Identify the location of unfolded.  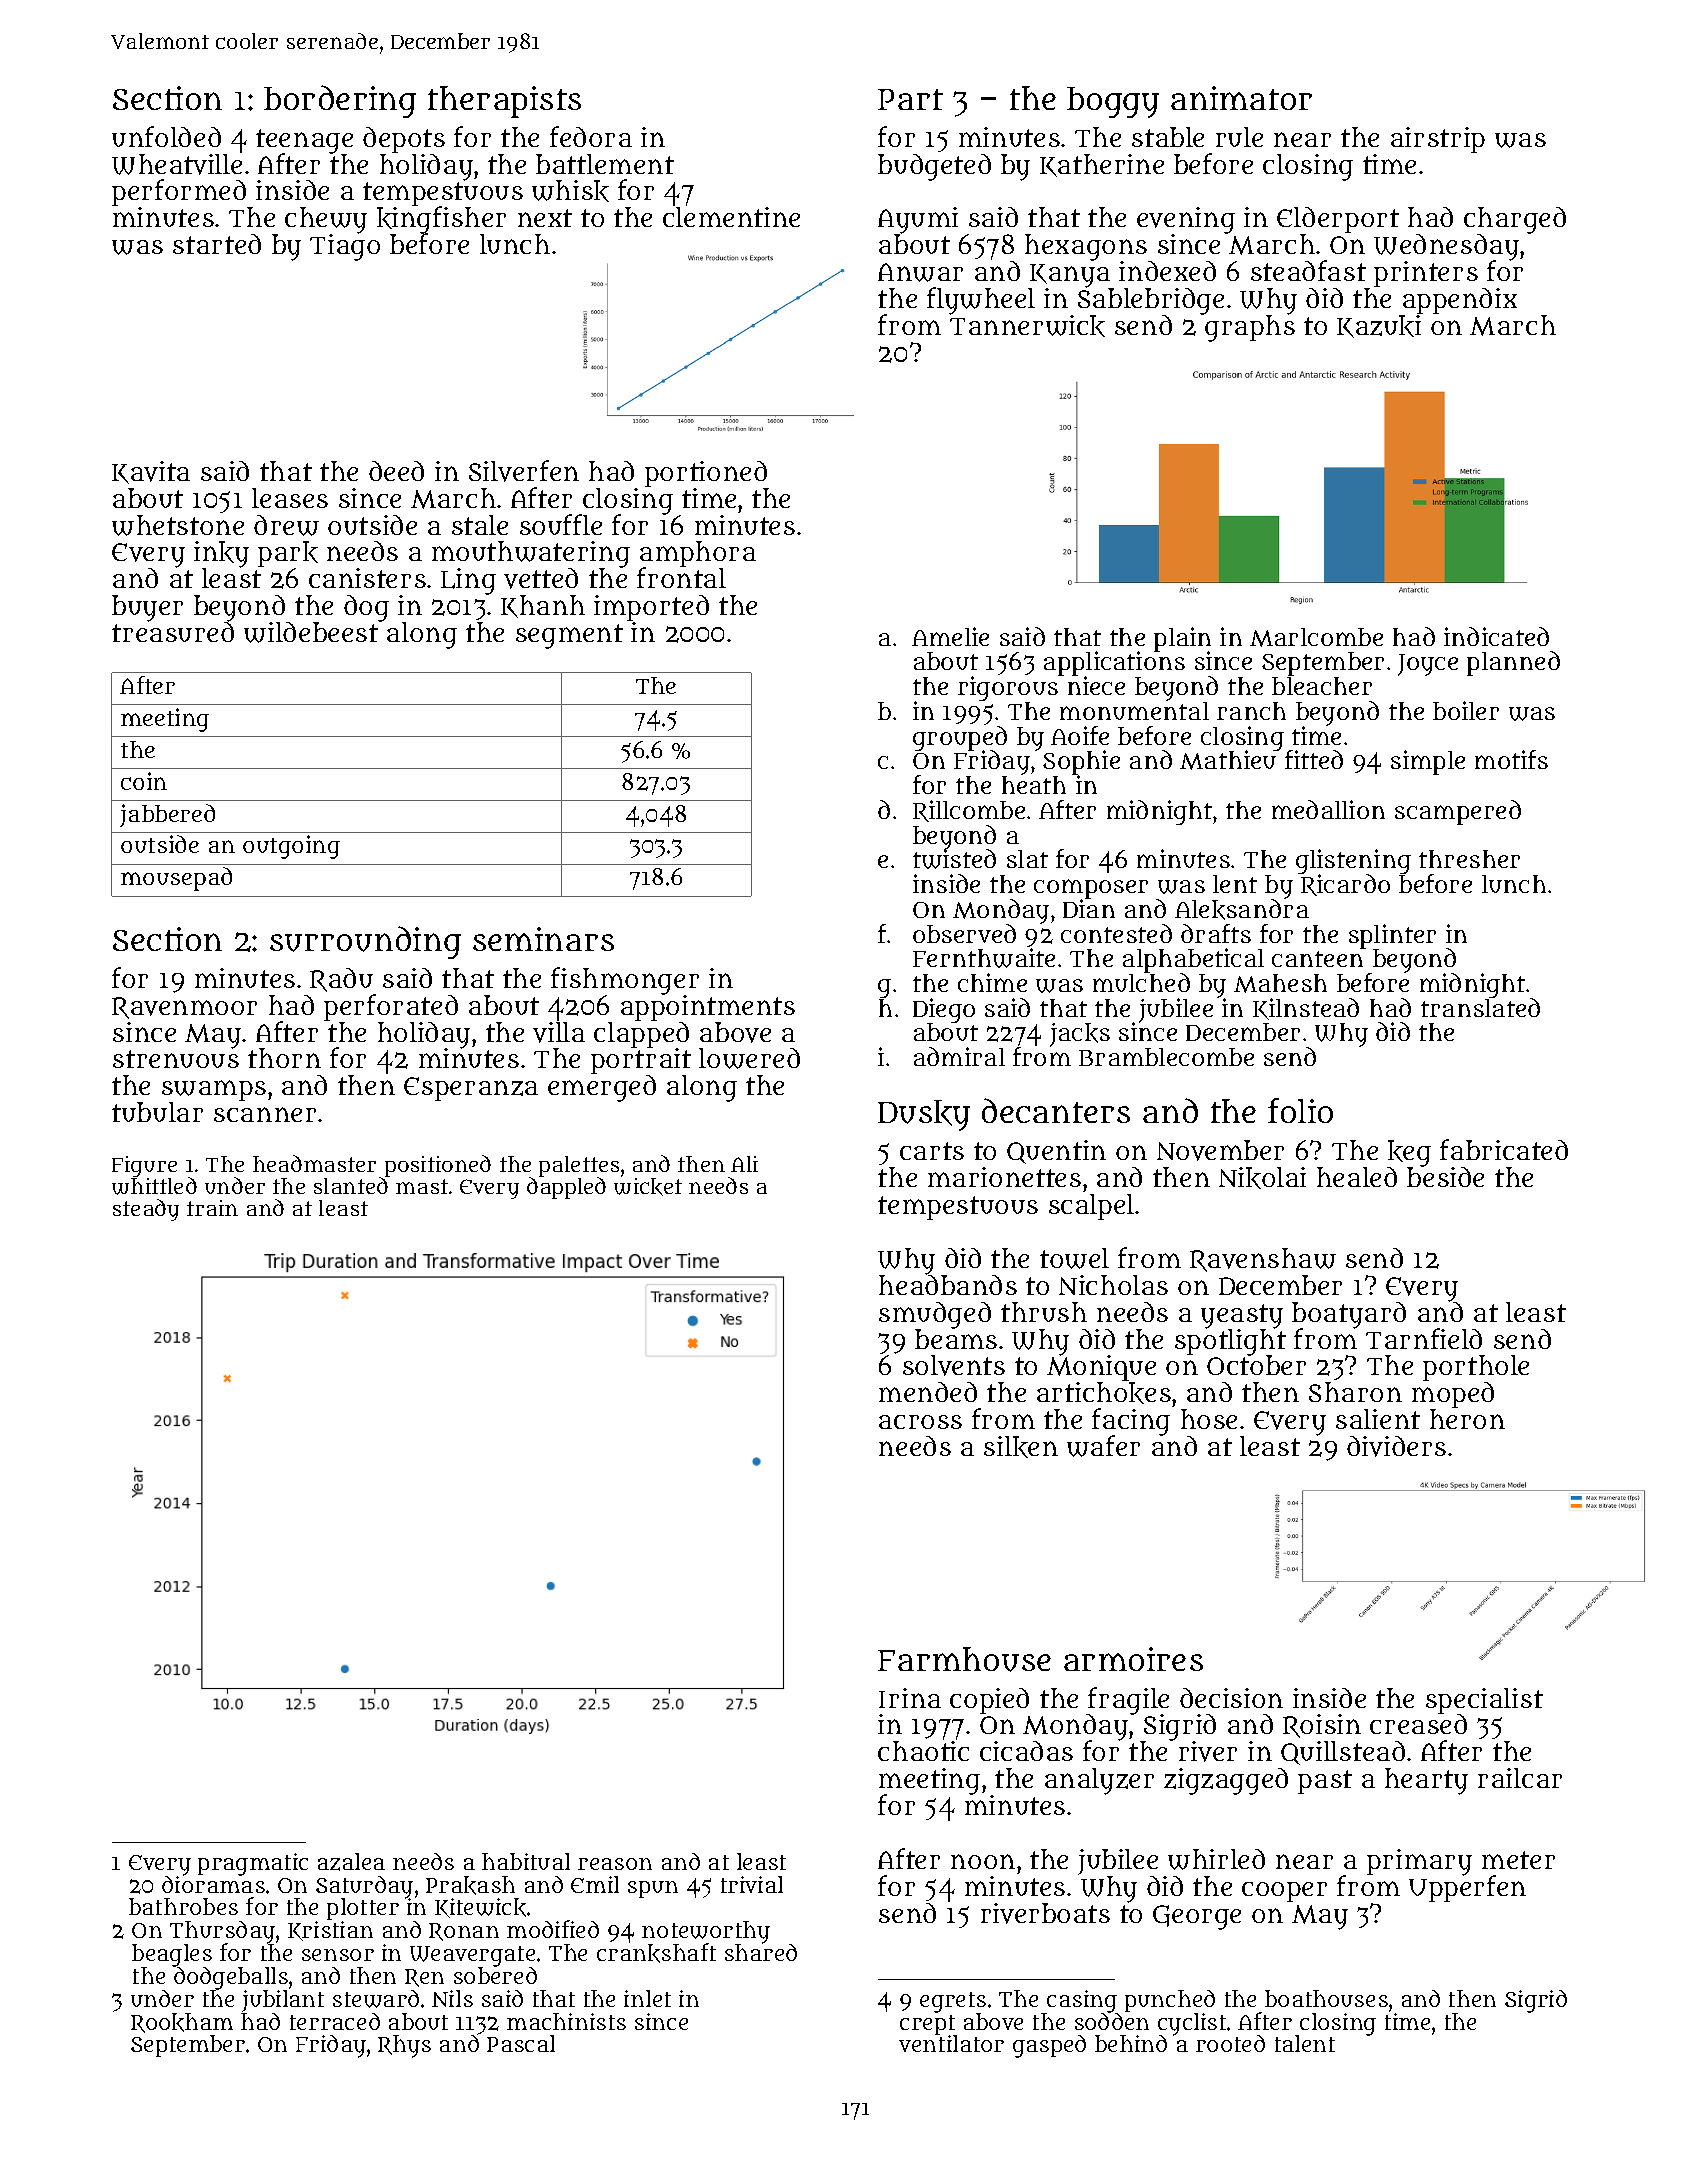
(166, 136).
